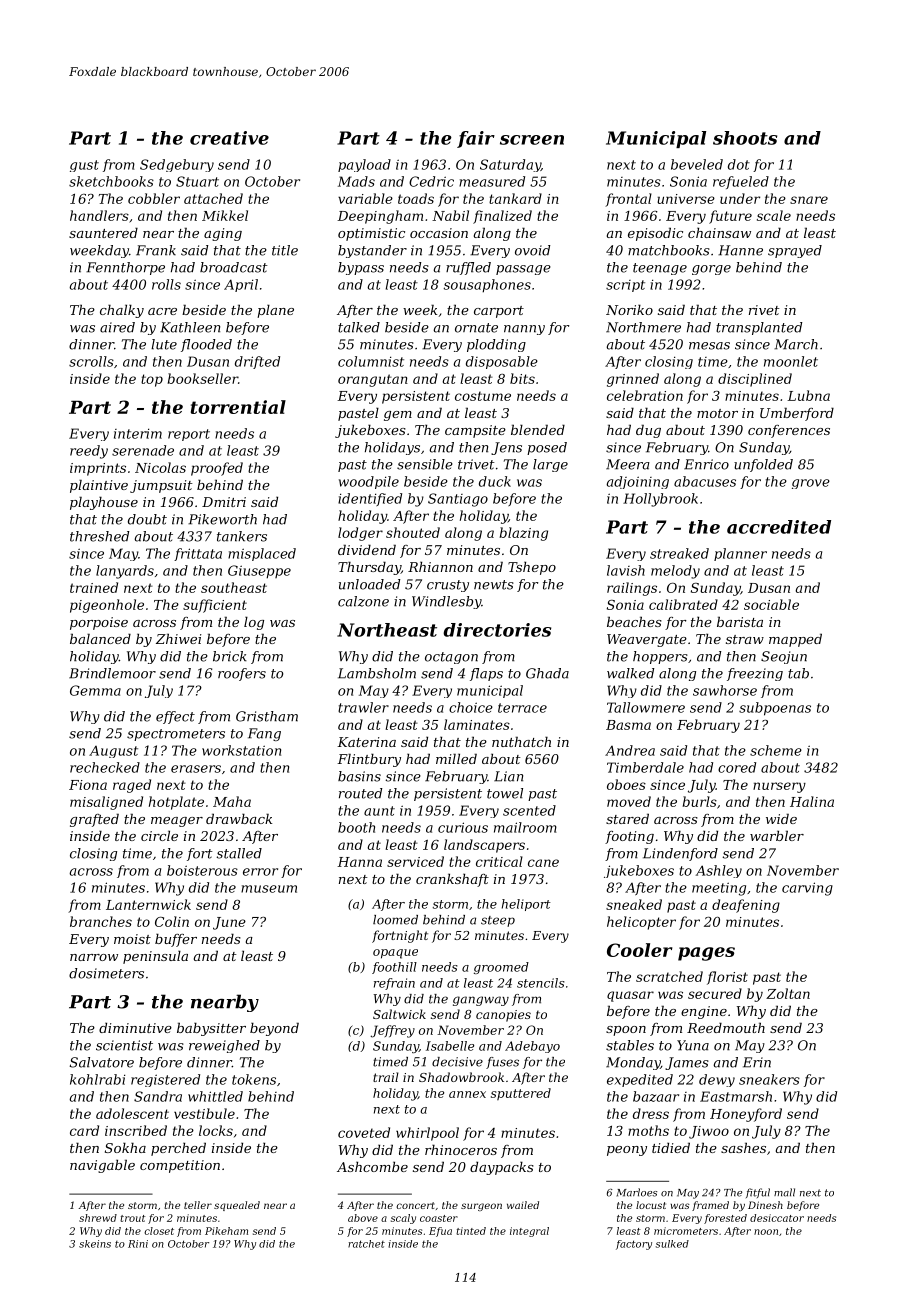  What do you see at coordinates (224, 502) in the page?
I see `Dmitri` at bounding box center [224, 502].
